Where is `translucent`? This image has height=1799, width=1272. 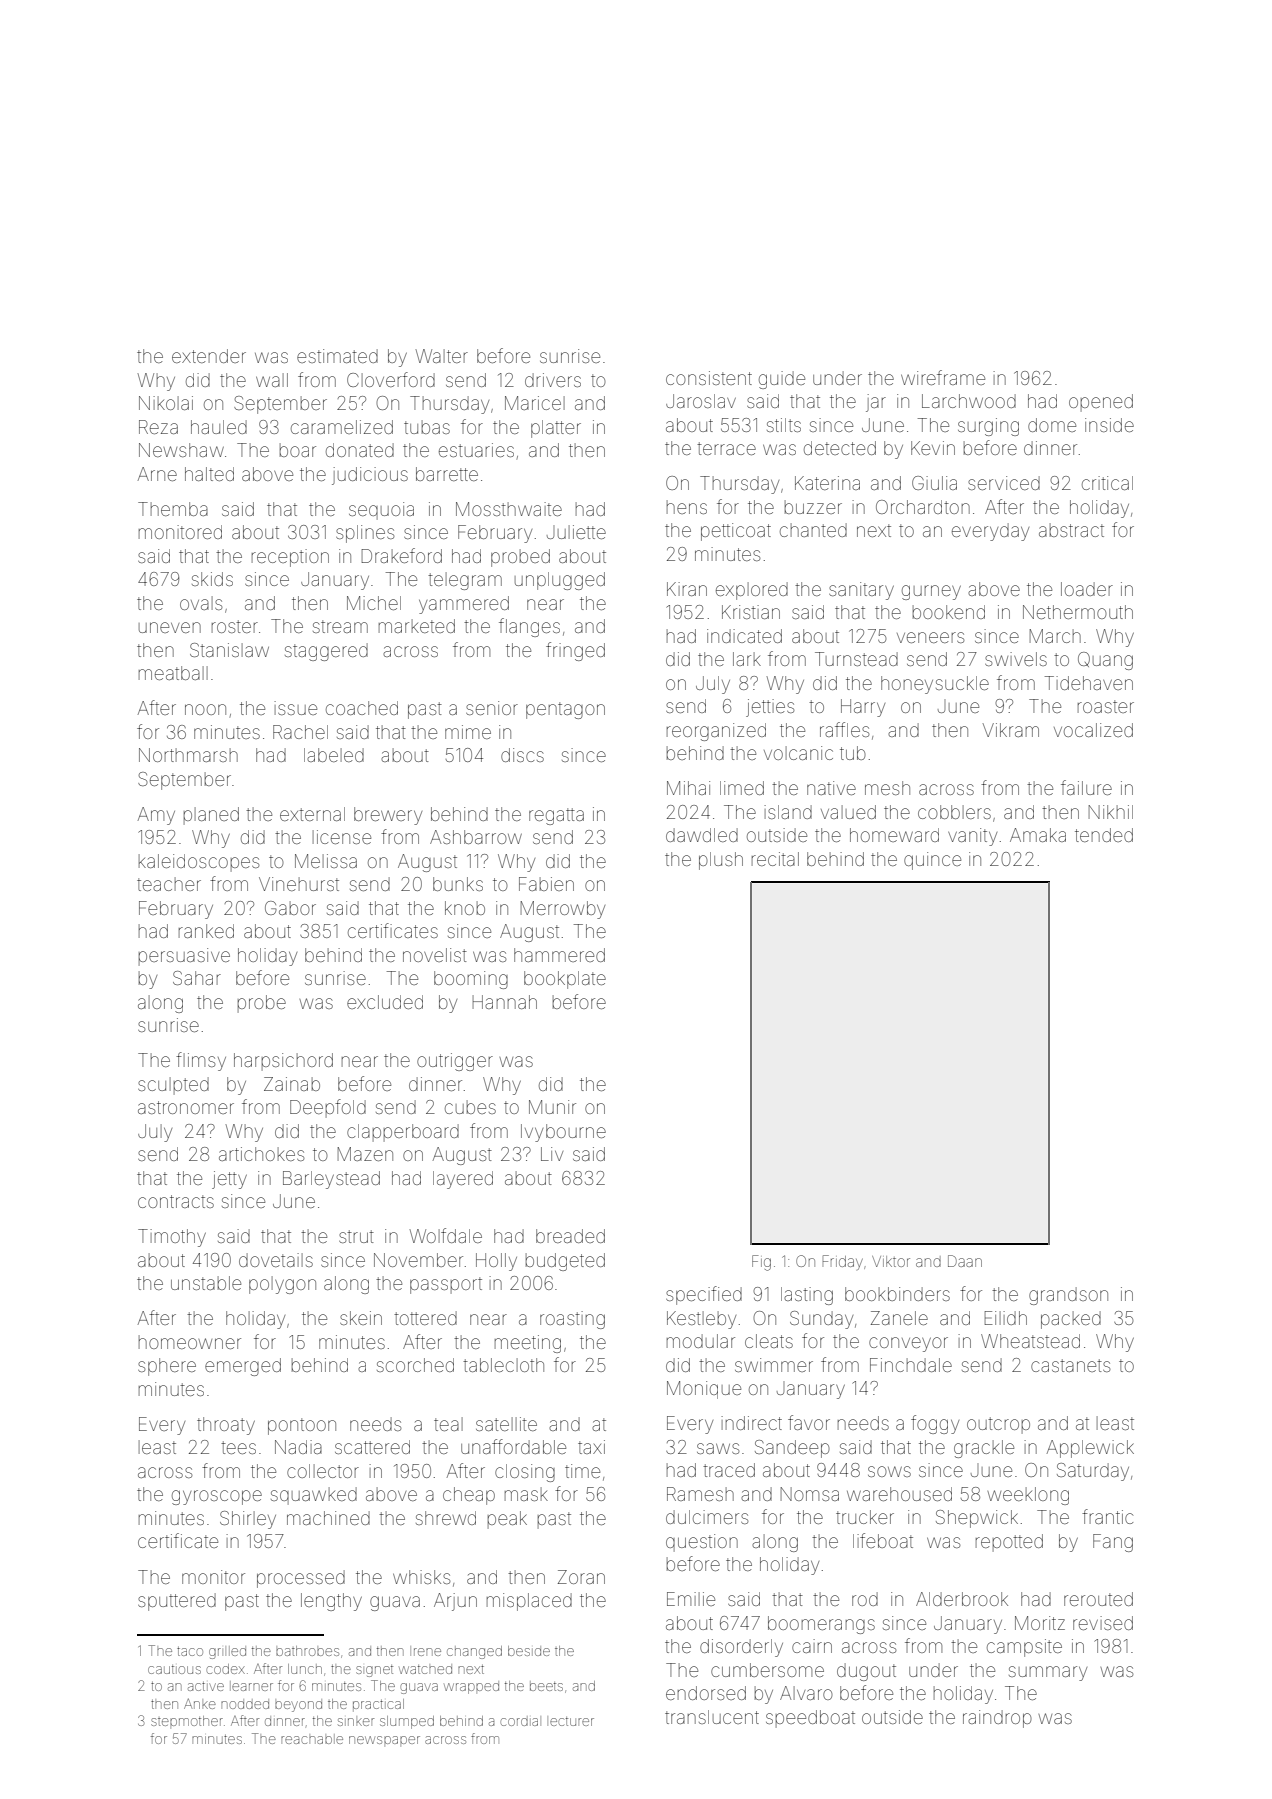
translucent is located at coordinates (712, 1717).
